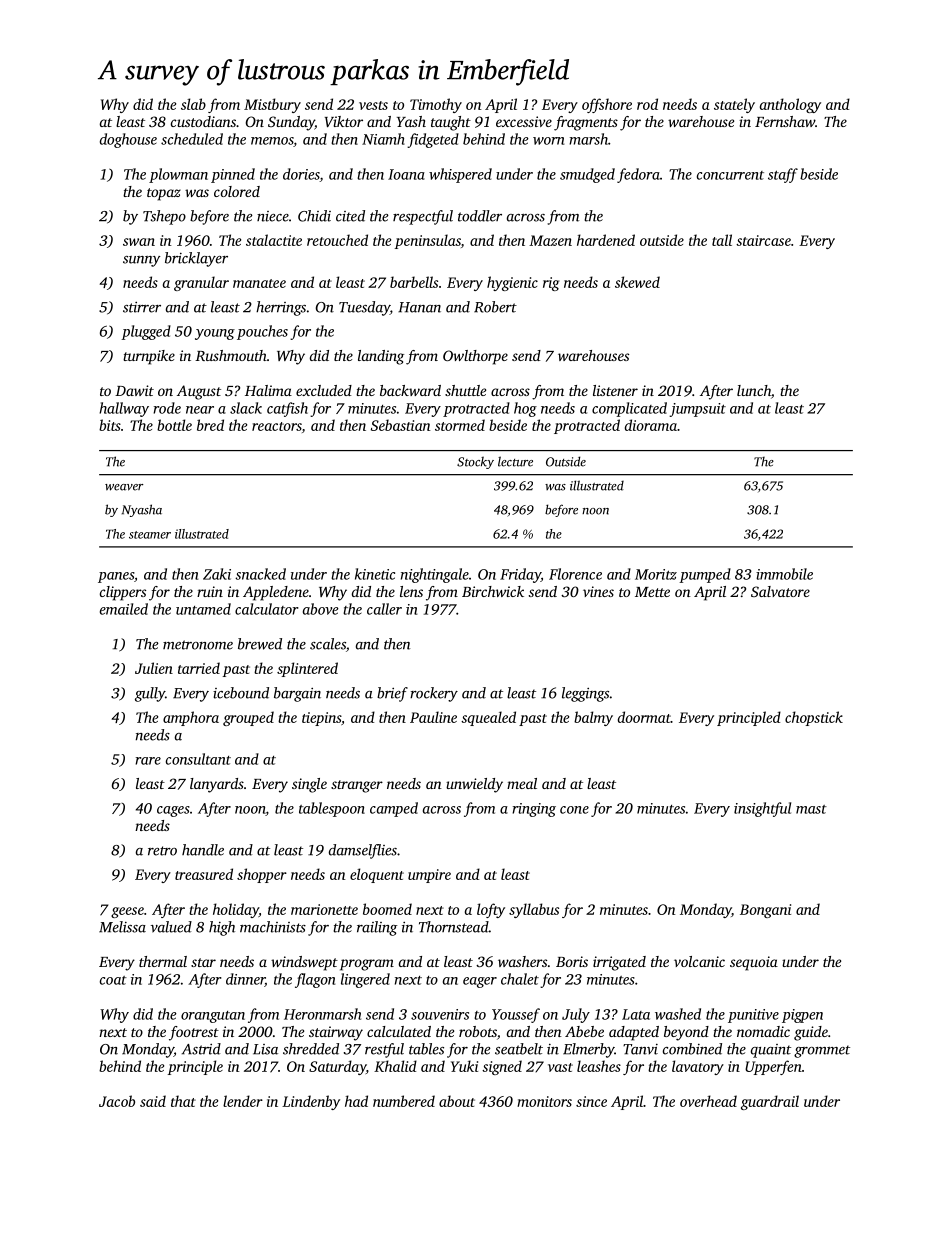 The height and width of the image is (1233, 952). What do you see at coordinates (357, 786) in the image?
I see `stranger` at bounding box center [357, 786].
